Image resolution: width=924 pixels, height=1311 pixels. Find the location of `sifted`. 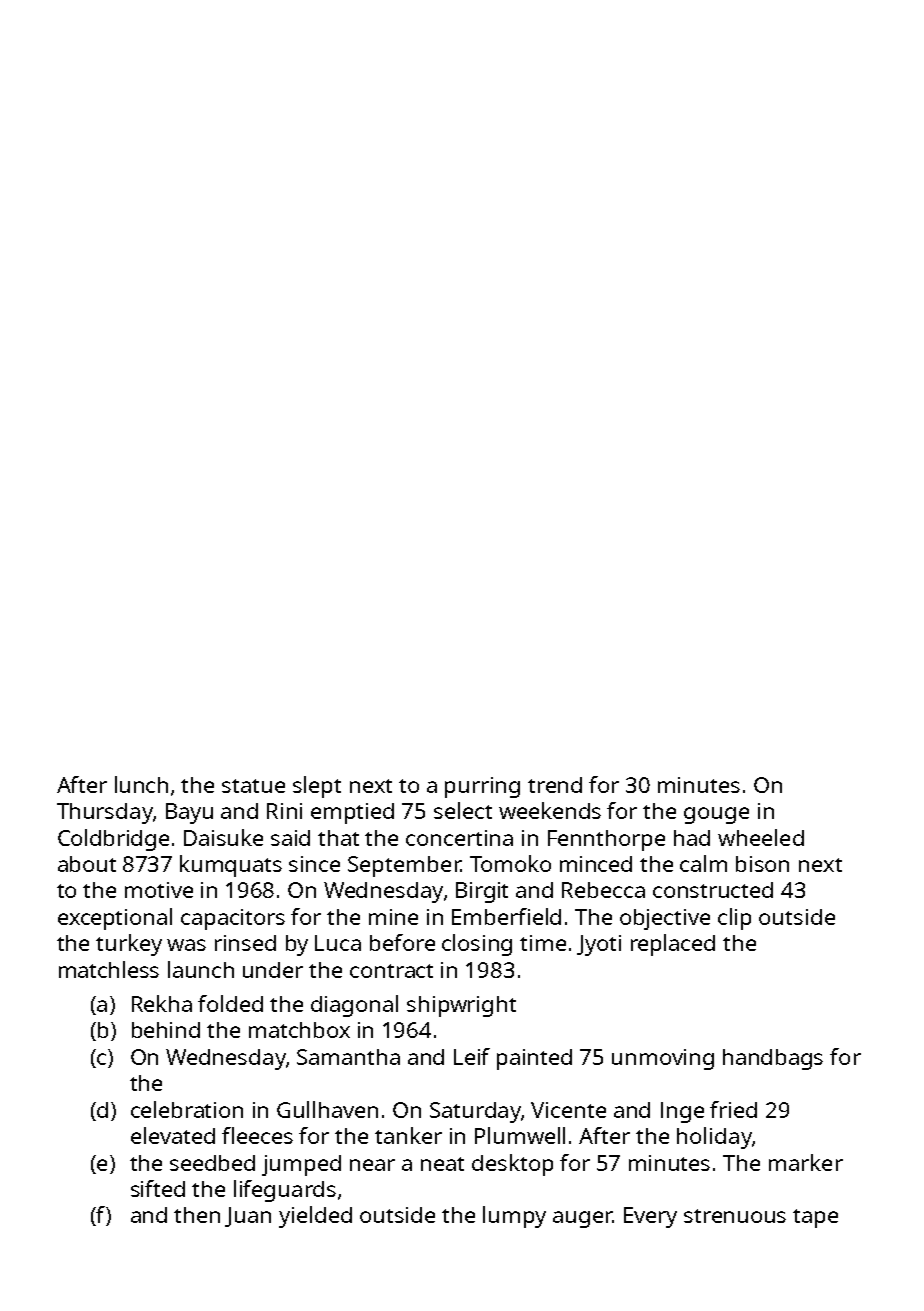

sifted is located at coordinates (158, 1188).
